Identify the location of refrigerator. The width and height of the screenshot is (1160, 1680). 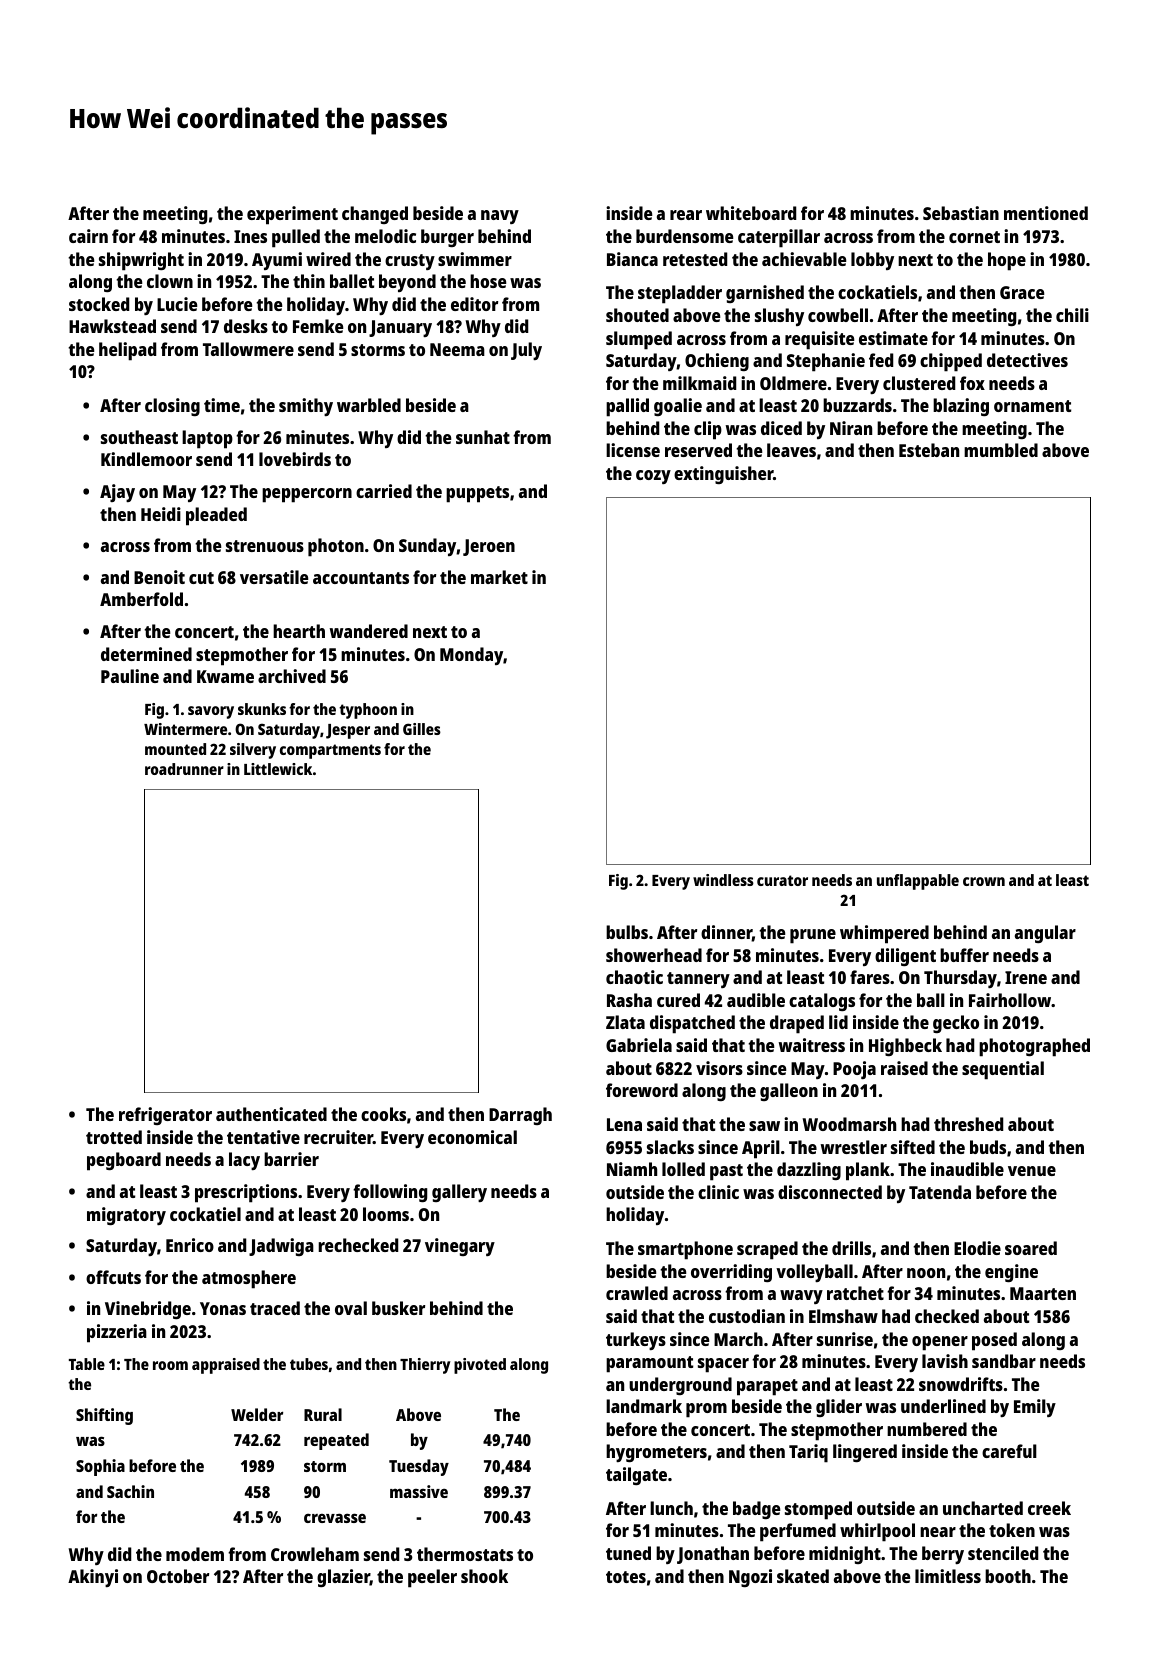
(165, 1116).
